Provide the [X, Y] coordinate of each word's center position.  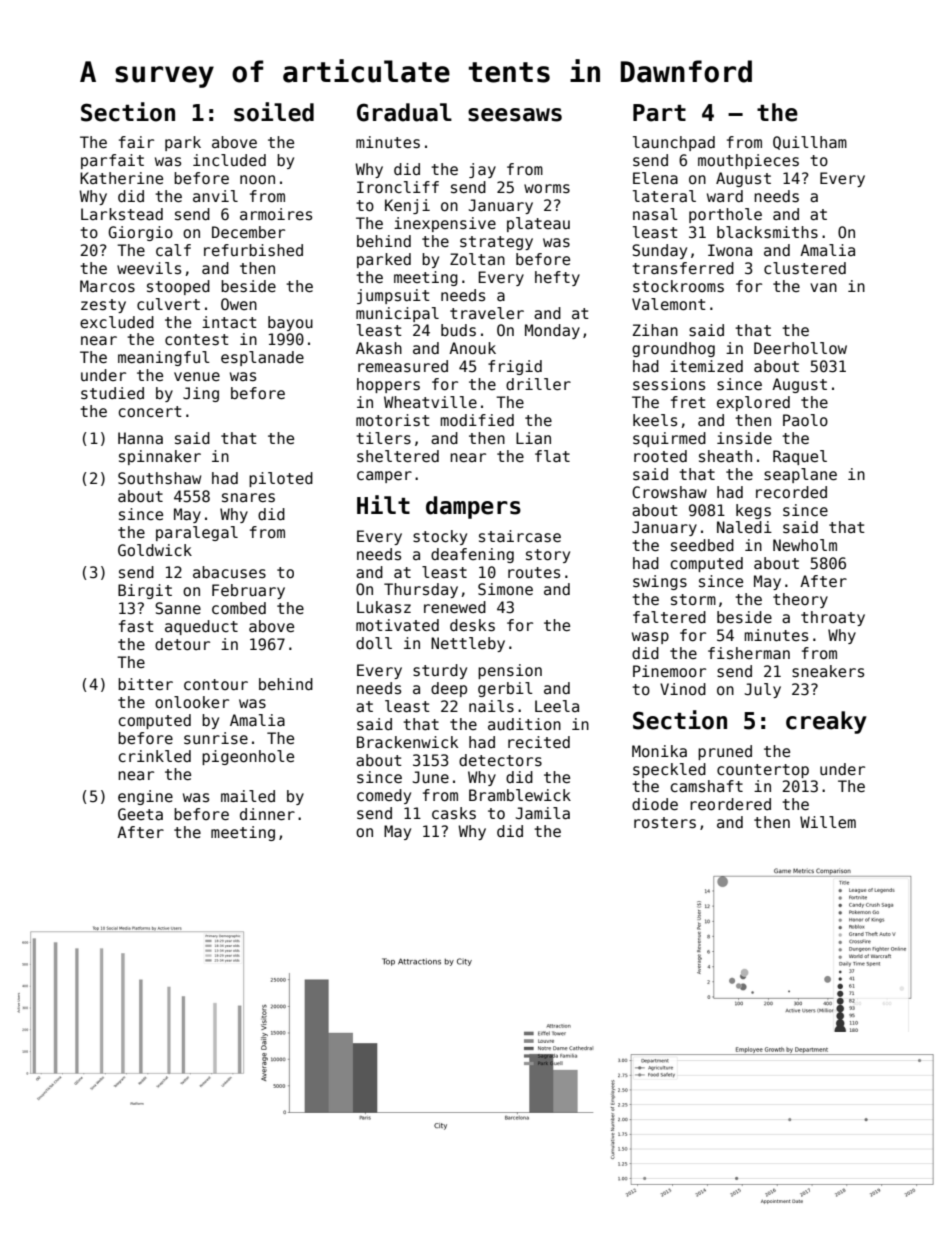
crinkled [155, 756]
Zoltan [477, 259]
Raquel [800, 457]
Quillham [810, 143]
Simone [505, 589]
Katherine [121, 178]
